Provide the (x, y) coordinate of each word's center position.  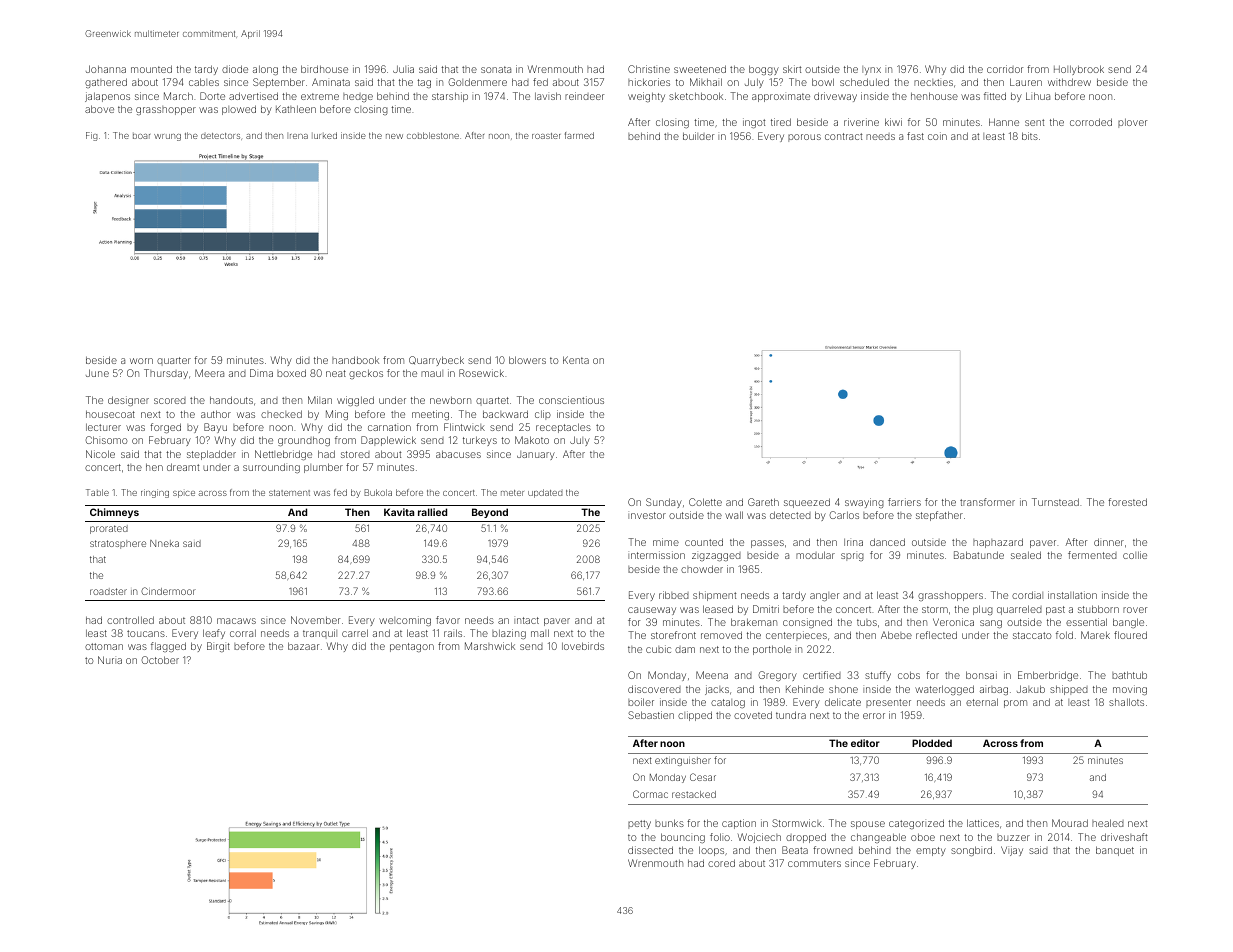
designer (128, 401)
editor (865, 743)
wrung (167, 137)
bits (1030, 136)
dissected (650, 850)
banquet (1115, 851)
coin (937, 136)
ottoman (104, 646)
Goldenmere (477, 82)
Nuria (110, 660)
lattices (983, 823)
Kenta (576, 360)
